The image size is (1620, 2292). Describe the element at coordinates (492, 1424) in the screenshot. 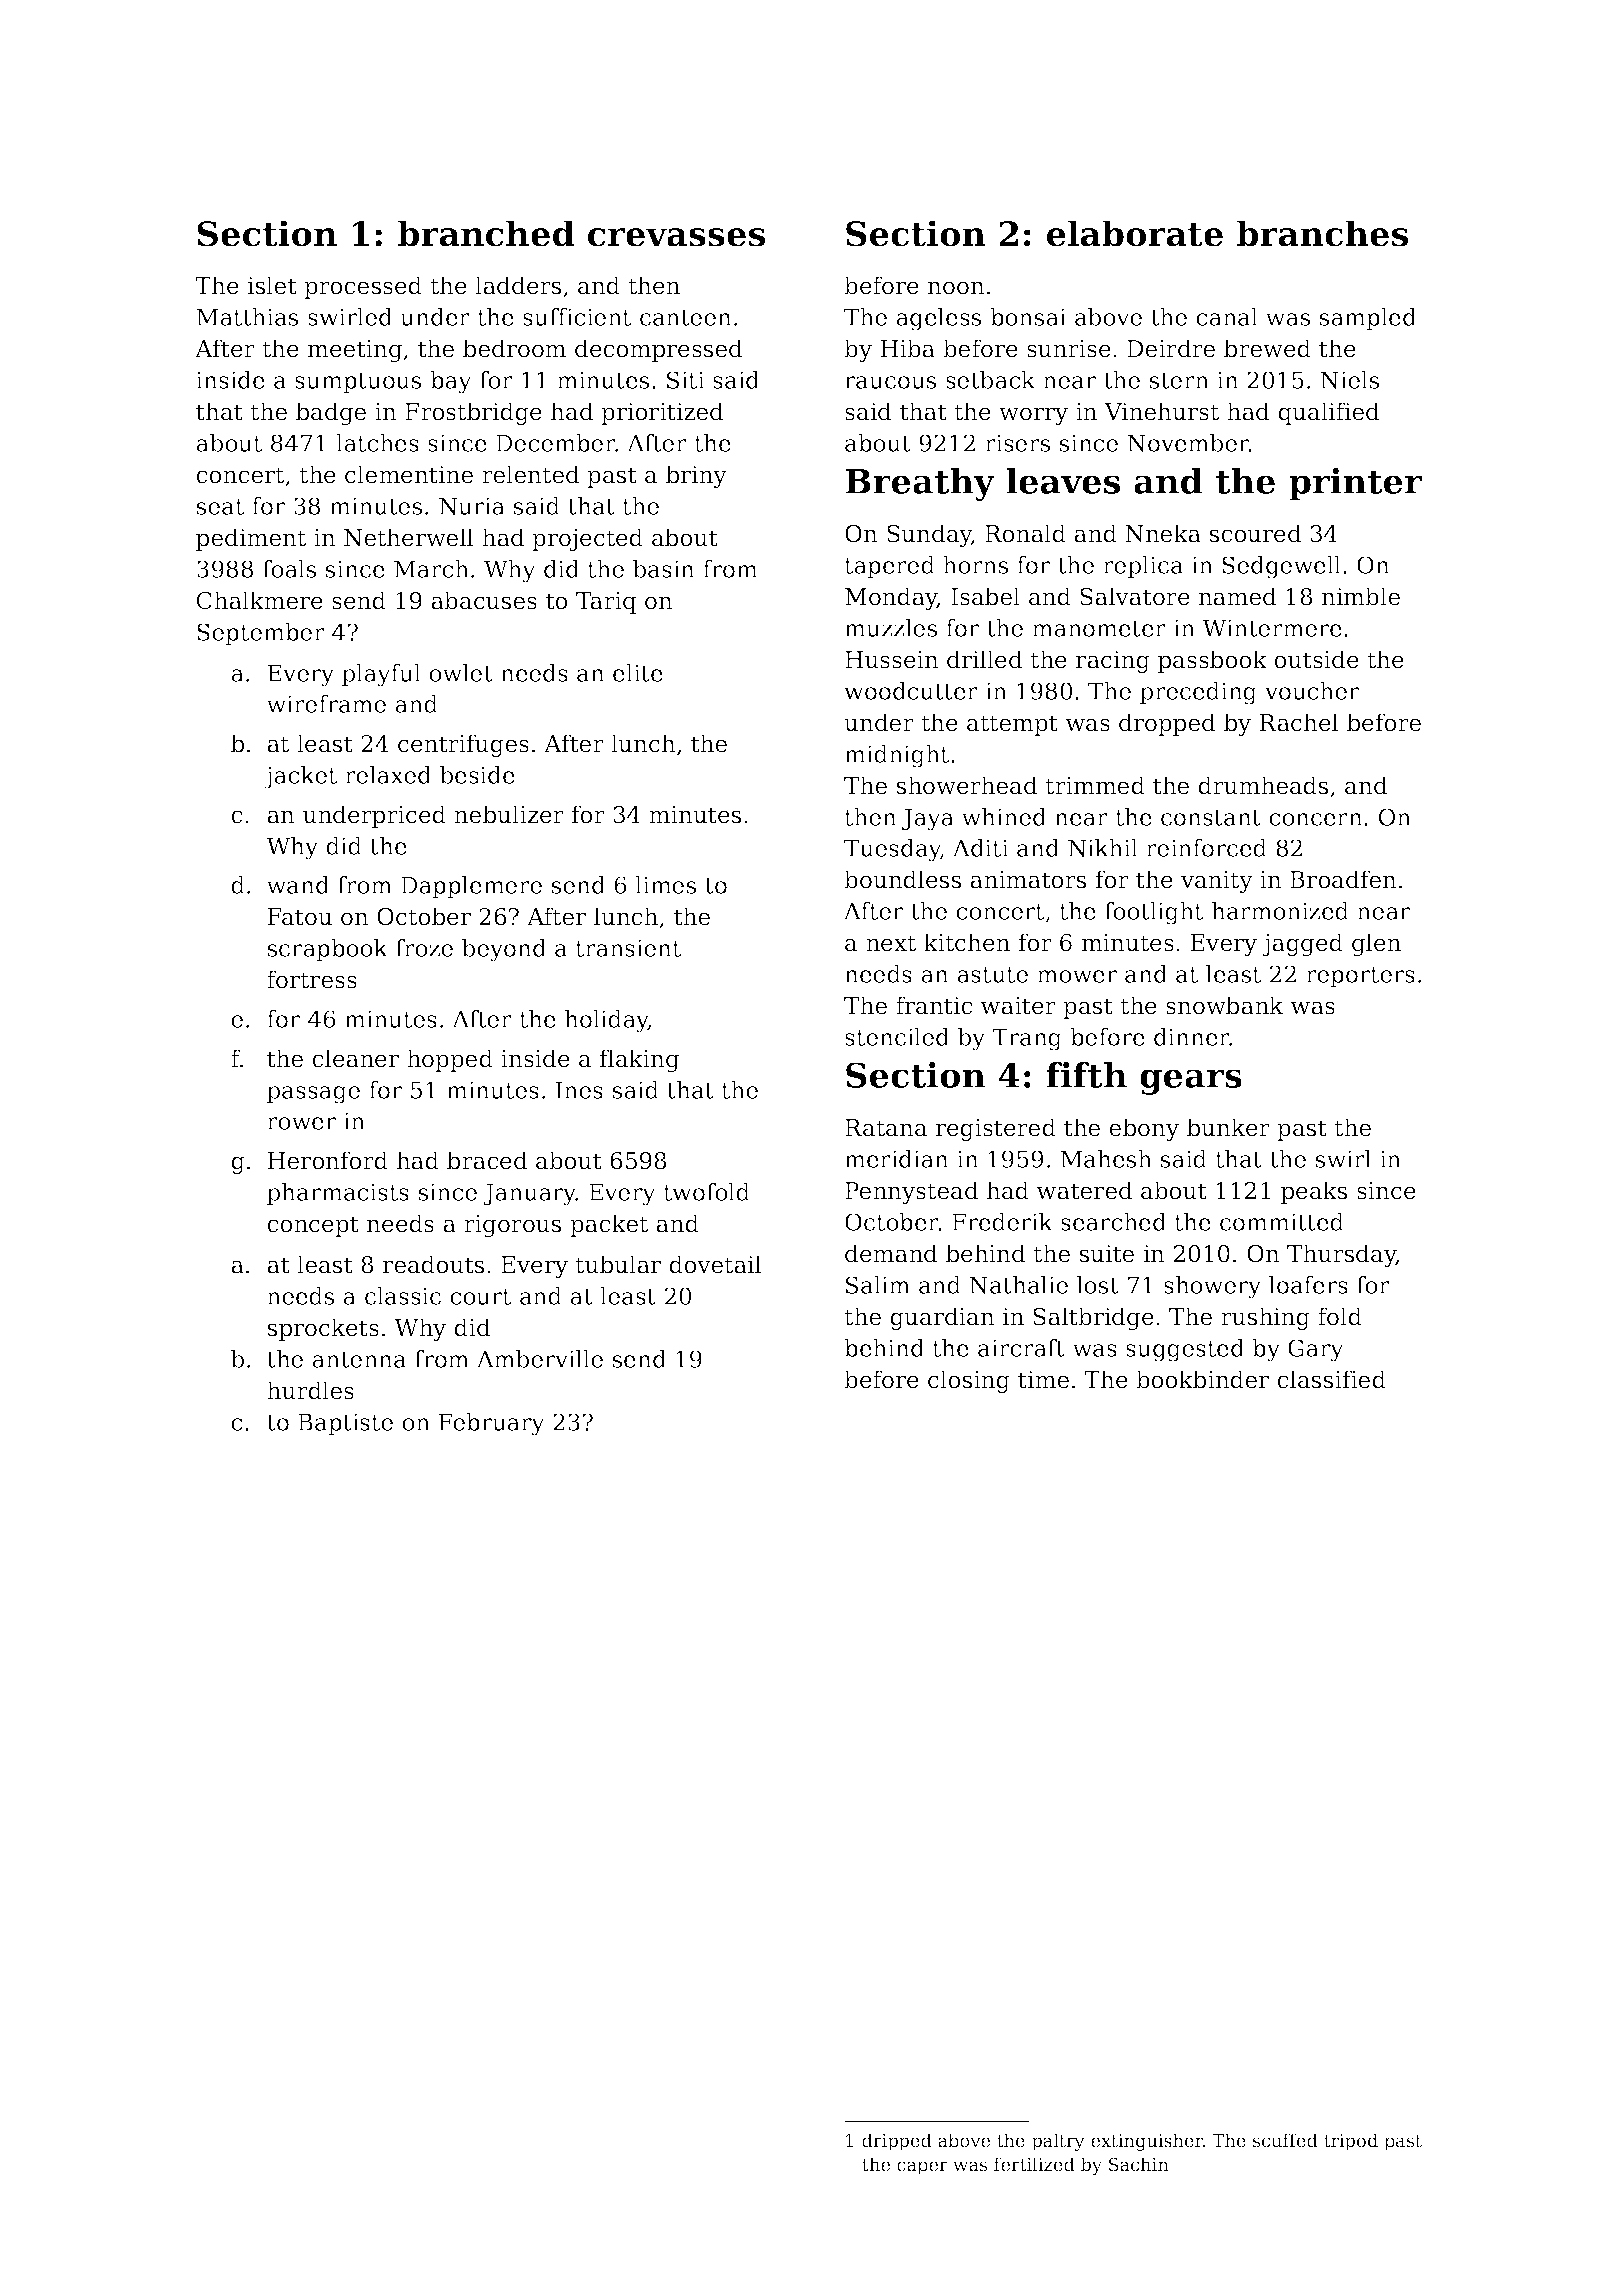

I see `February` at that location.
